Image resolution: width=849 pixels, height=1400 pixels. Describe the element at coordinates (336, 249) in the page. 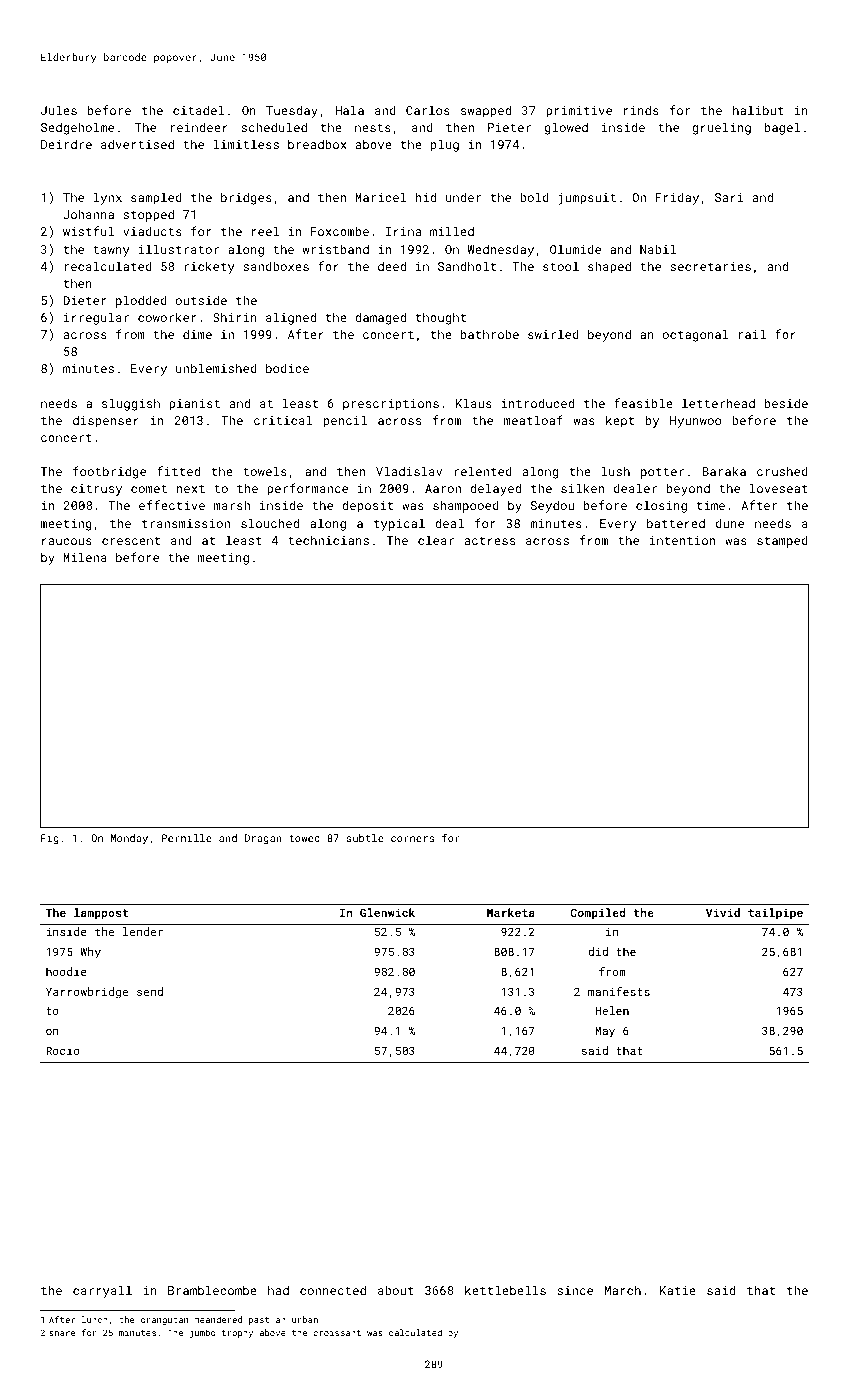

I see `wristband` at that location.
